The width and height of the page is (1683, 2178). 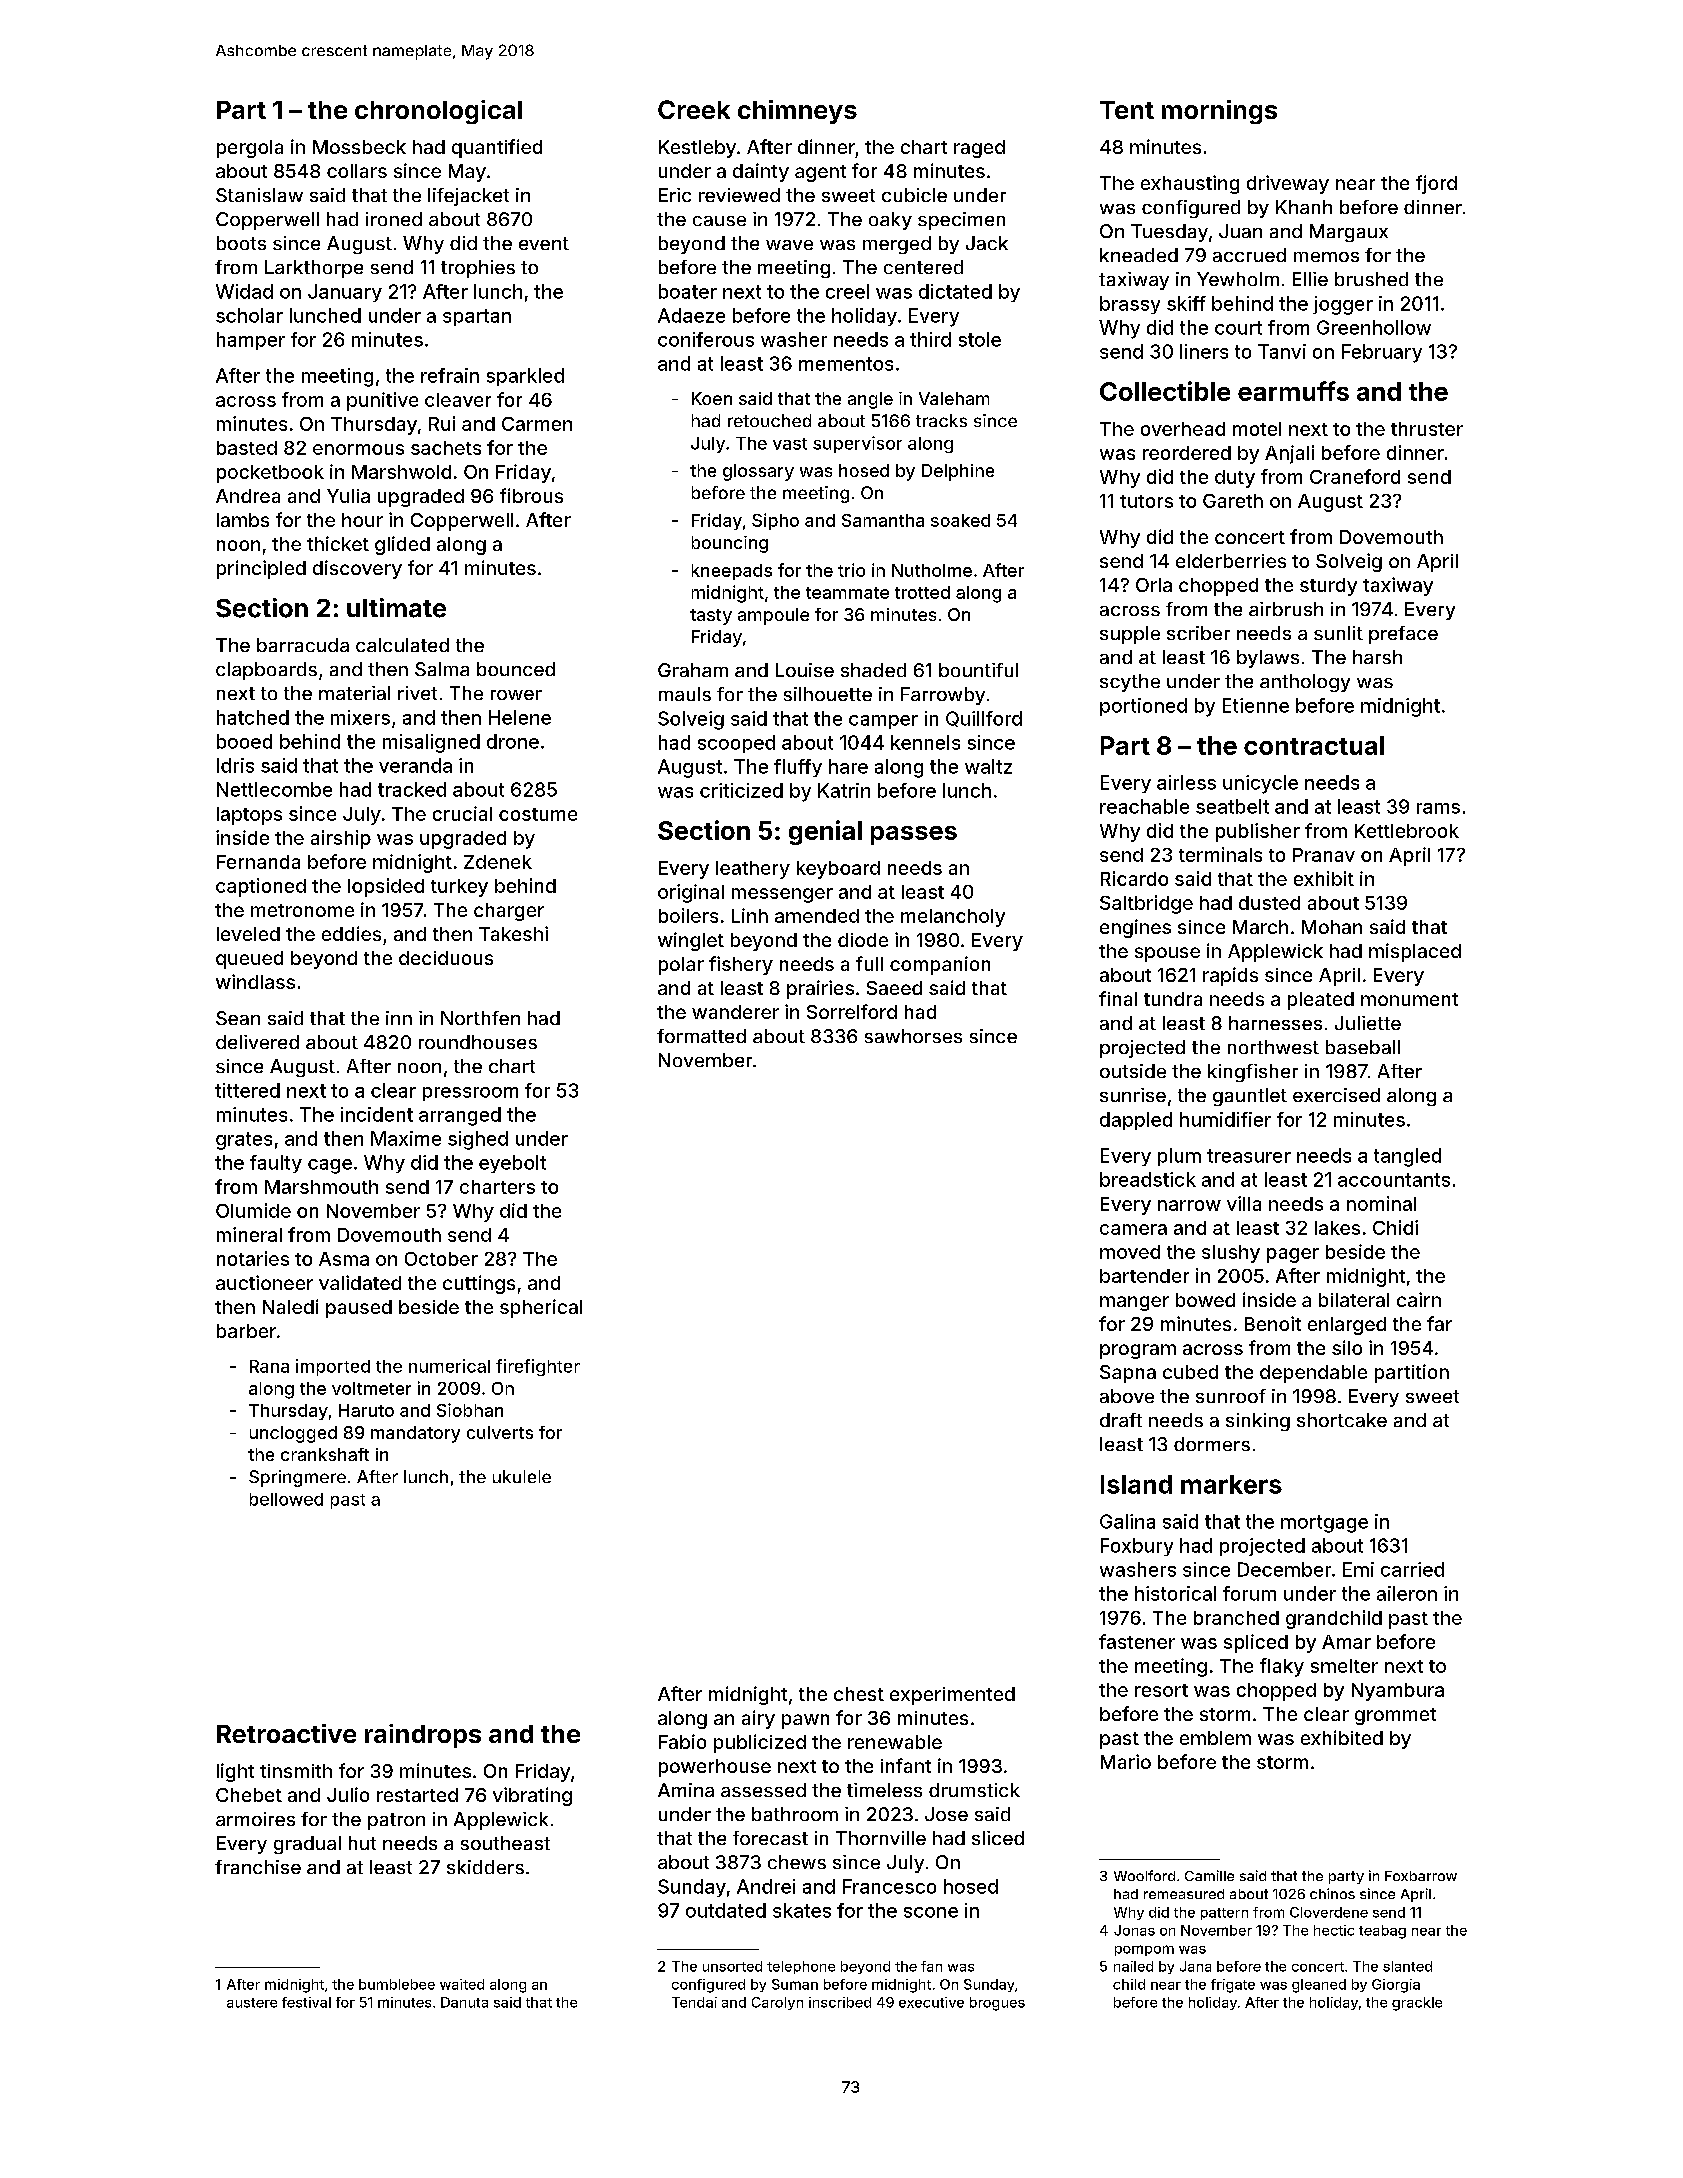 I want to click on melancholy, so click(x=953, y=918).
